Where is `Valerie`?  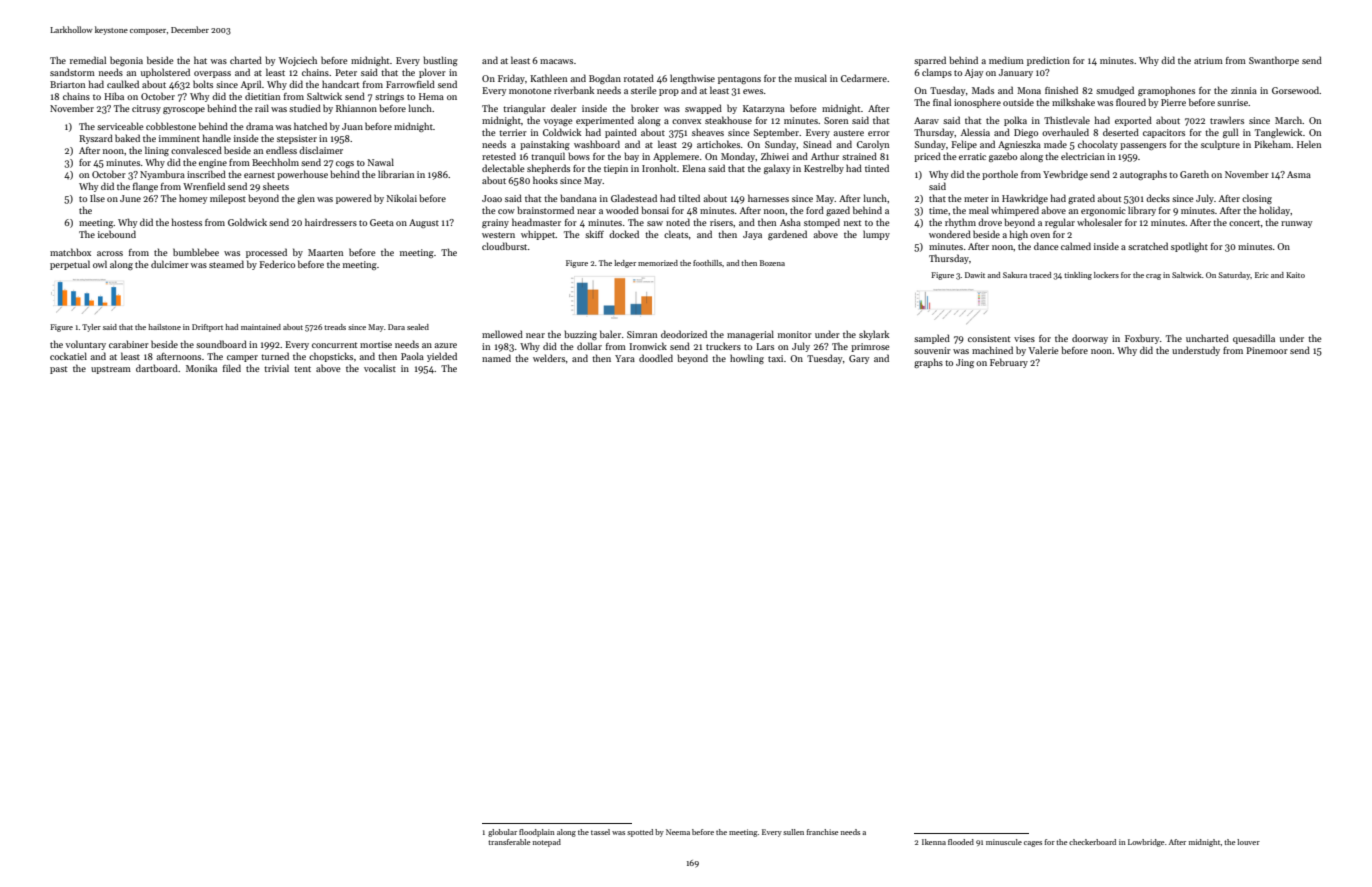 Valerie is located at coordinates (1043, 350).
